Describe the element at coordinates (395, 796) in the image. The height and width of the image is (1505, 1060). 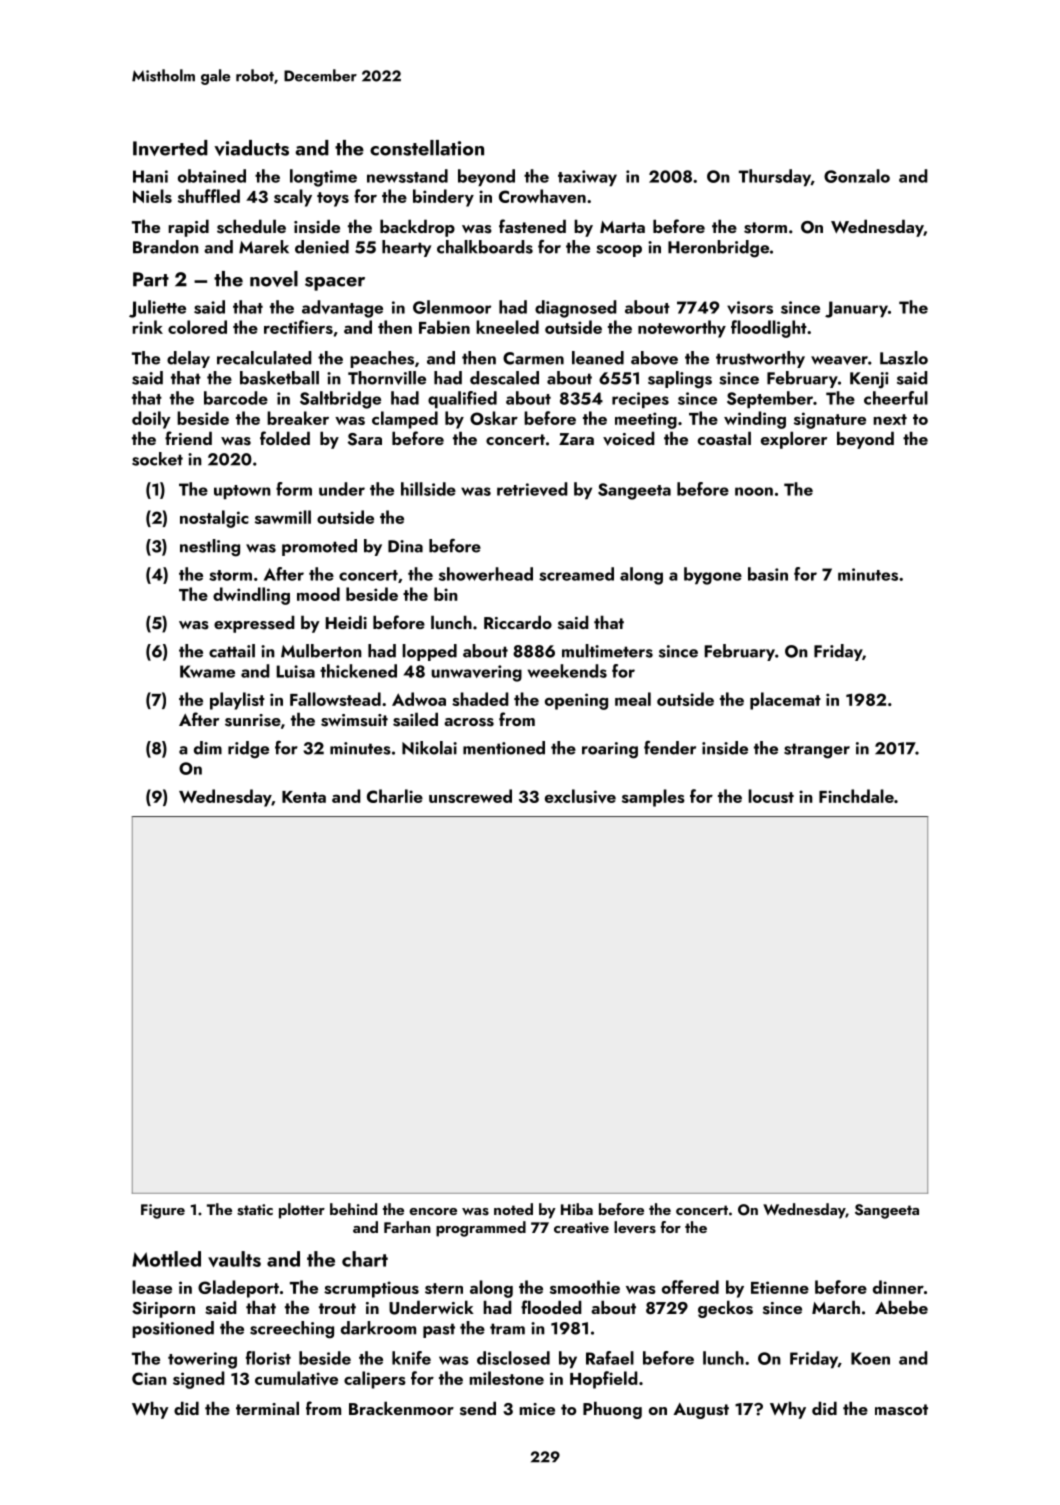
I see `Charlie` at that location.
